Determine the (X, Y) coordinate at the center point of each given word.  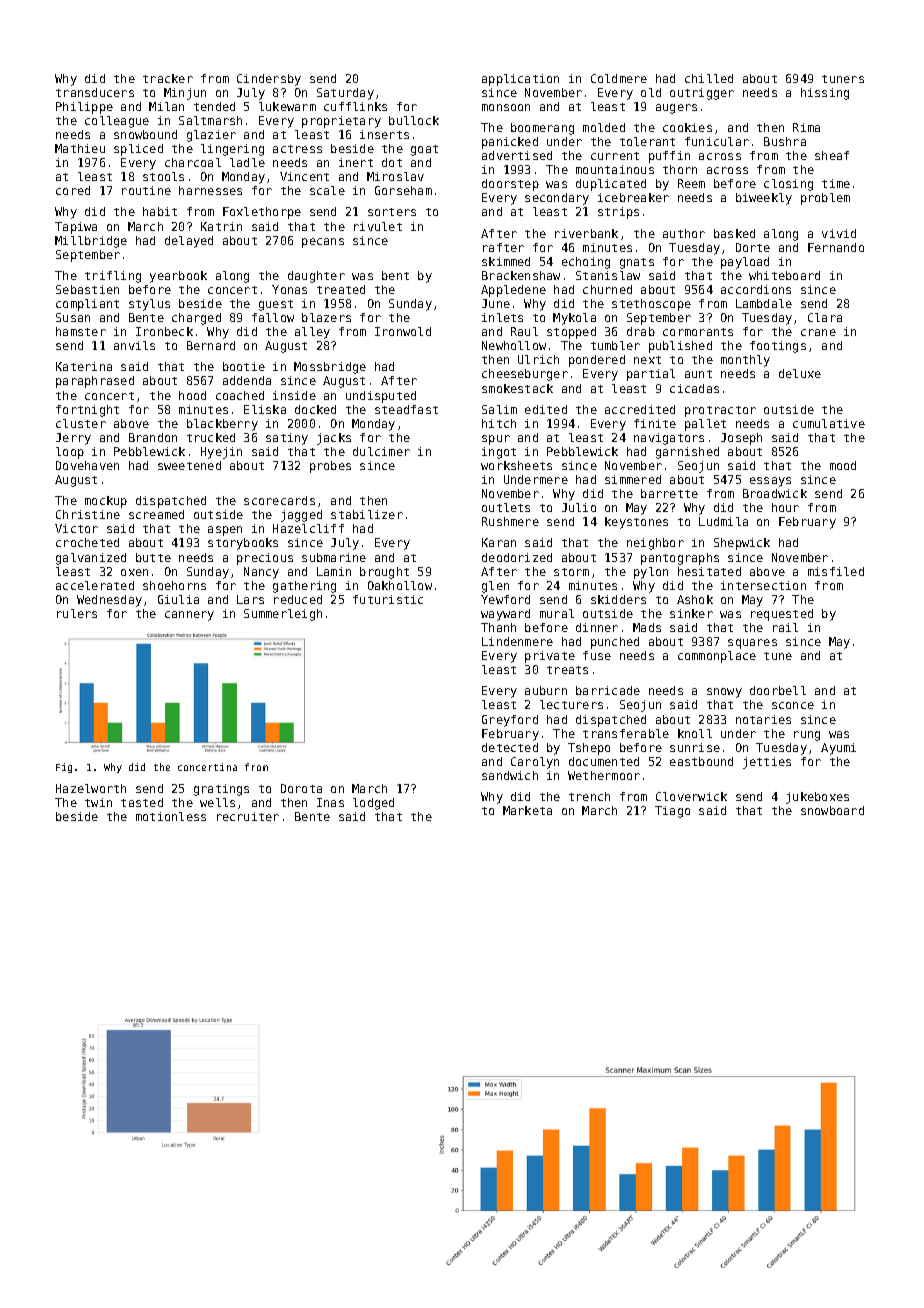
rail (785, 627)
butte (153, 557)
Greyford (510, 721)
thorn (680, 169)
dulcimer (381, 451)
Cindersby (269, 80)
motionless (171, 816)
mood (843, 465)
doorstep (510, 185)
